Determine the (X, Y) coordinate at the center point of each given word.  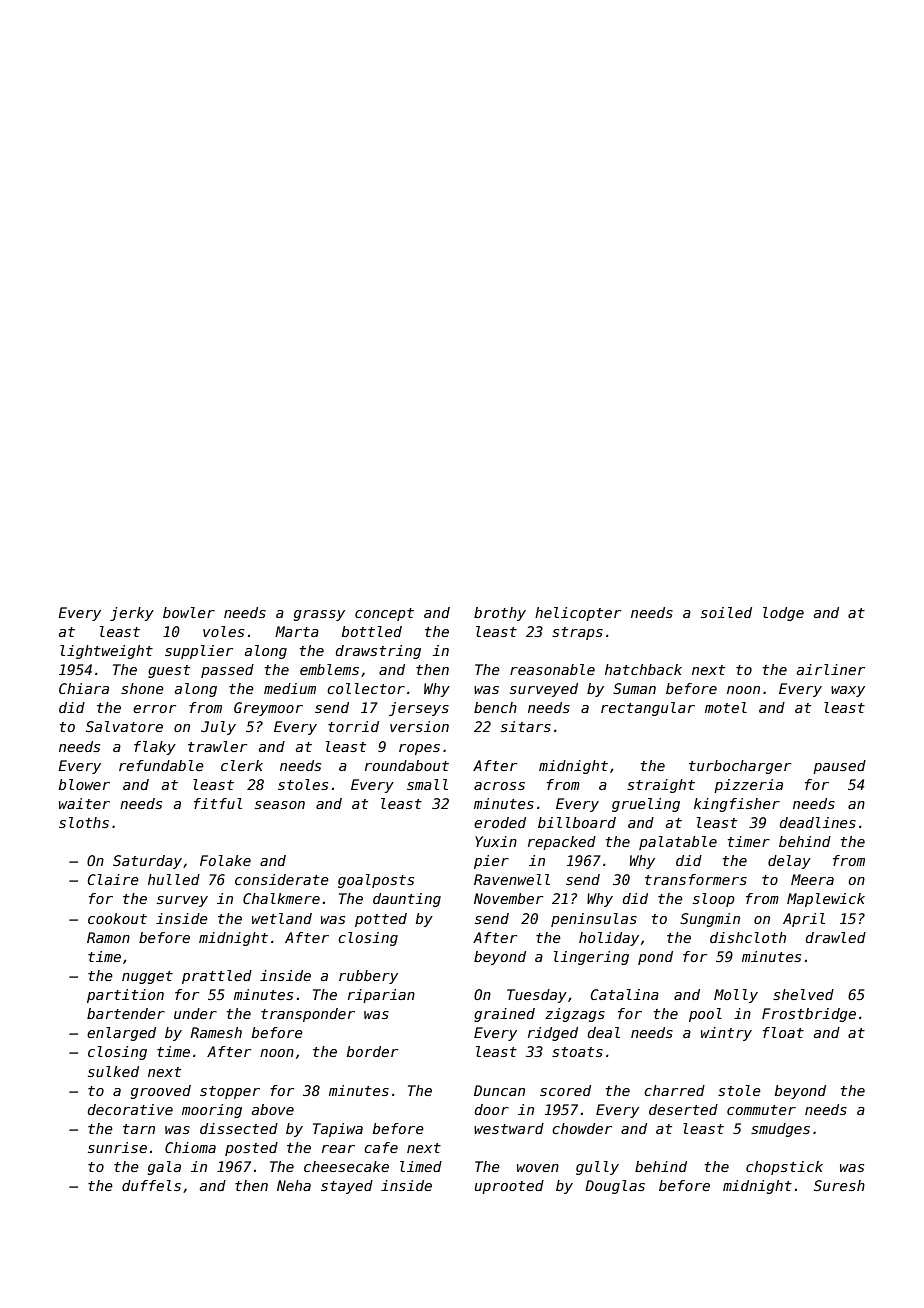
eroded (500, 822)
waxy (848, 691)
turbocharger (740, 767)
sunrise (117, 1147)
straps (577, 633)
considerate (282, 879)
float (783, 1032)
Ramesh (216, 1032)
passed (227, 671)
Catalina (624, 994)
